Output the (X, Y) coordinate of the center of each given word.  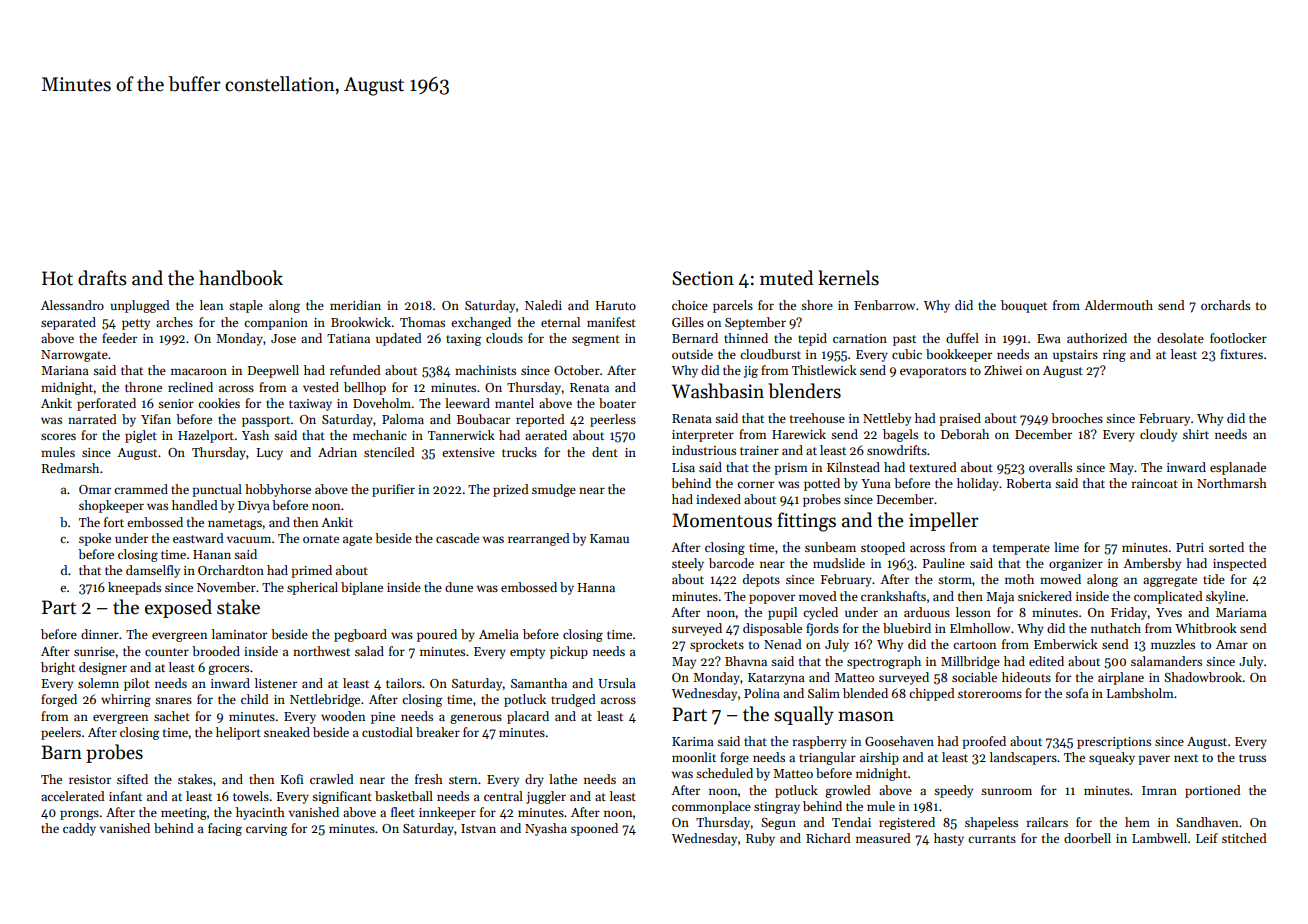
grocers (228, 670)
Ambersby (1152, 564)
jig (751, 372)
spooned (594, 829)
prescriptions (1114, 743)
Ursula (617, 683)
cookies (219, 403)
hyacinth (260, 813)
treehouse (817, 418)
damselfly (153, 571)
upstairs (1075, 356)
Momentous (722, 520)
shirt (1196, 434)
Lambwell (1159, 838)
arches (174, 322)
